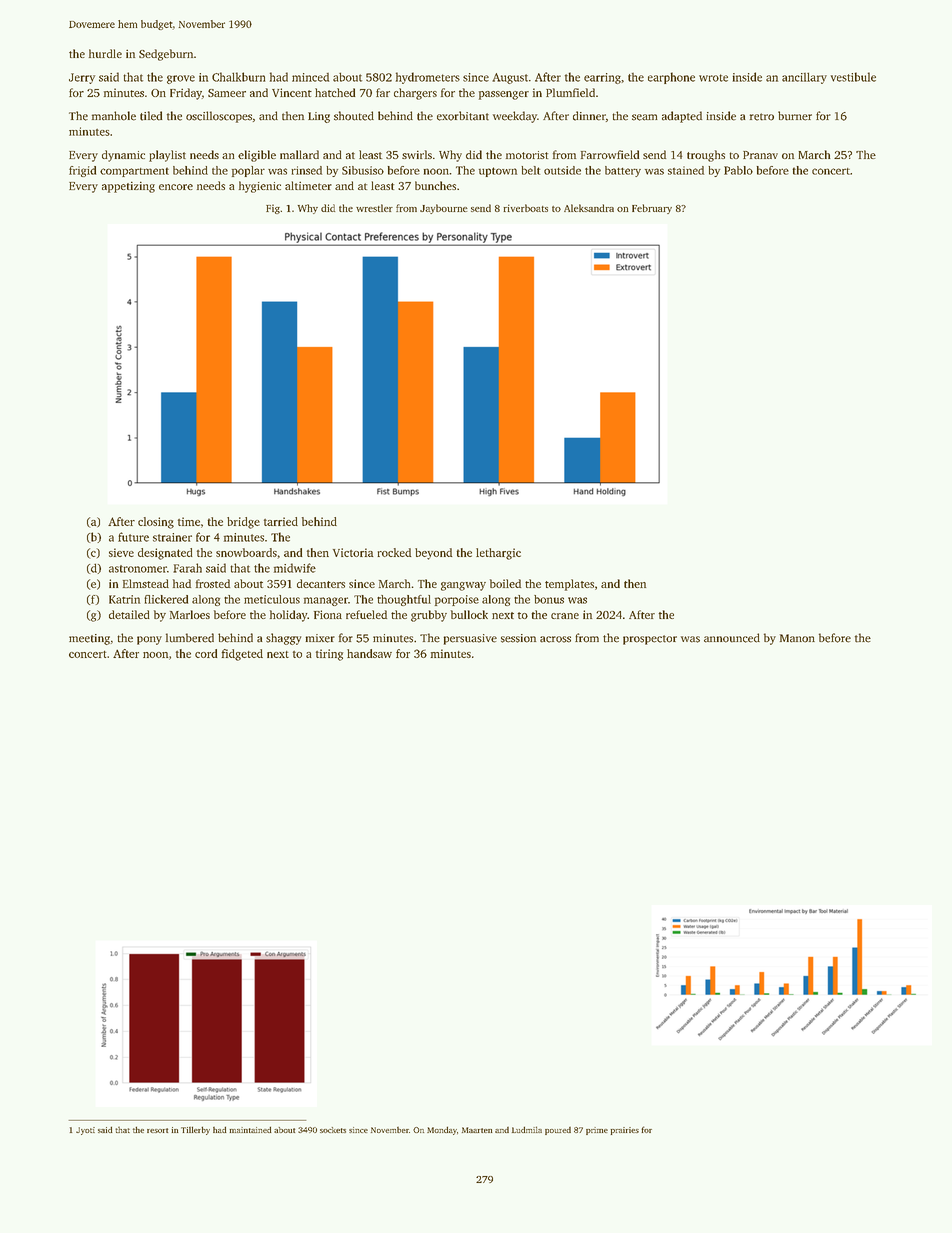 The width and height of the page is (952, 1233). I want to click on Aleksandra, so click(589, 208).
